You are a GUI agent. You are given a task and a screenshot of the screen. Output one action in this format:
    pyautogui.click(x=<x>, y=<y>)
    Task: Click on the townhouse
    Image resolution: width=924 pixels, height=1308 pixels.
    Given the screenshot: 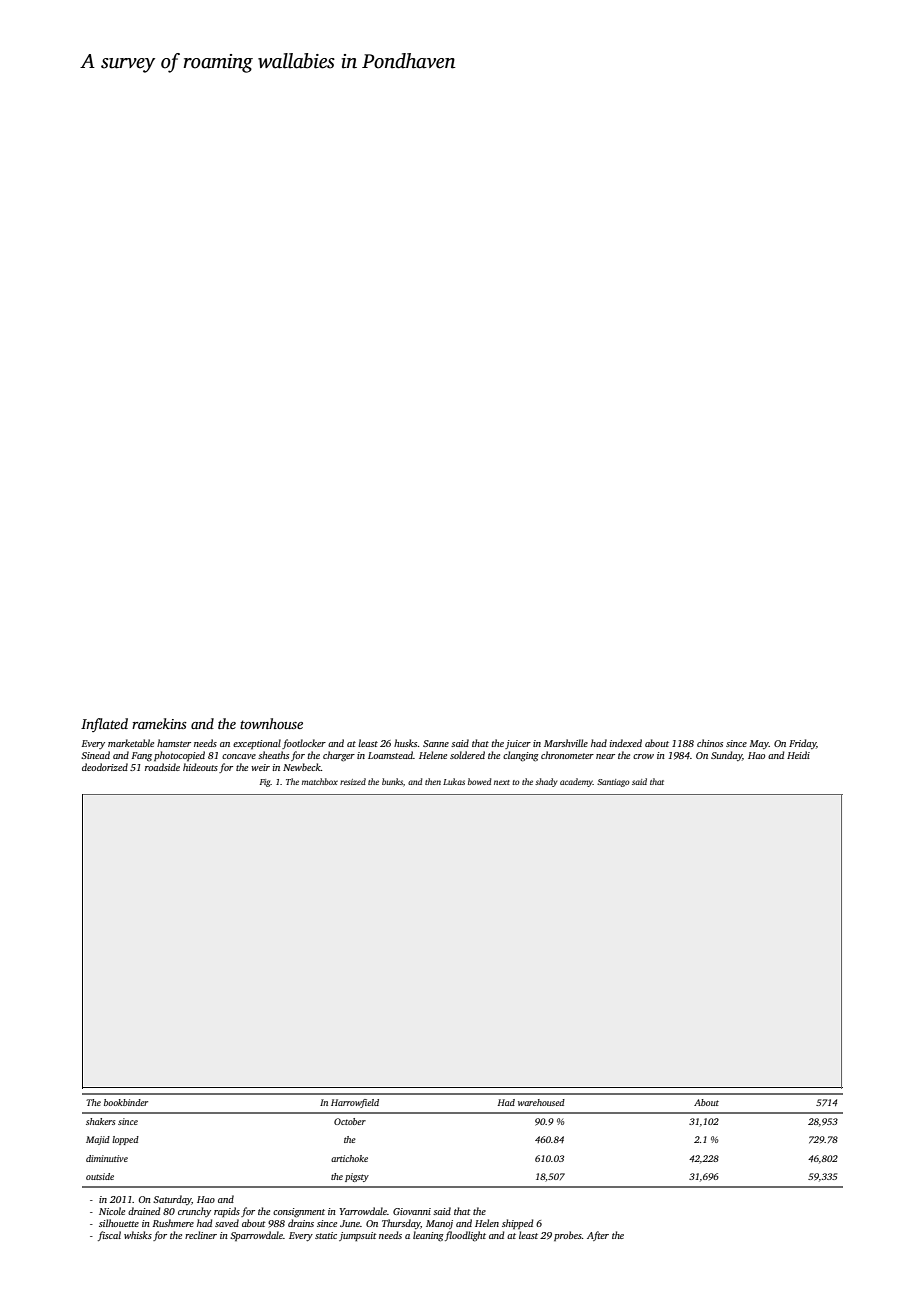 What is the action you would take?
    pyautogui.click(x=271, y=723)
